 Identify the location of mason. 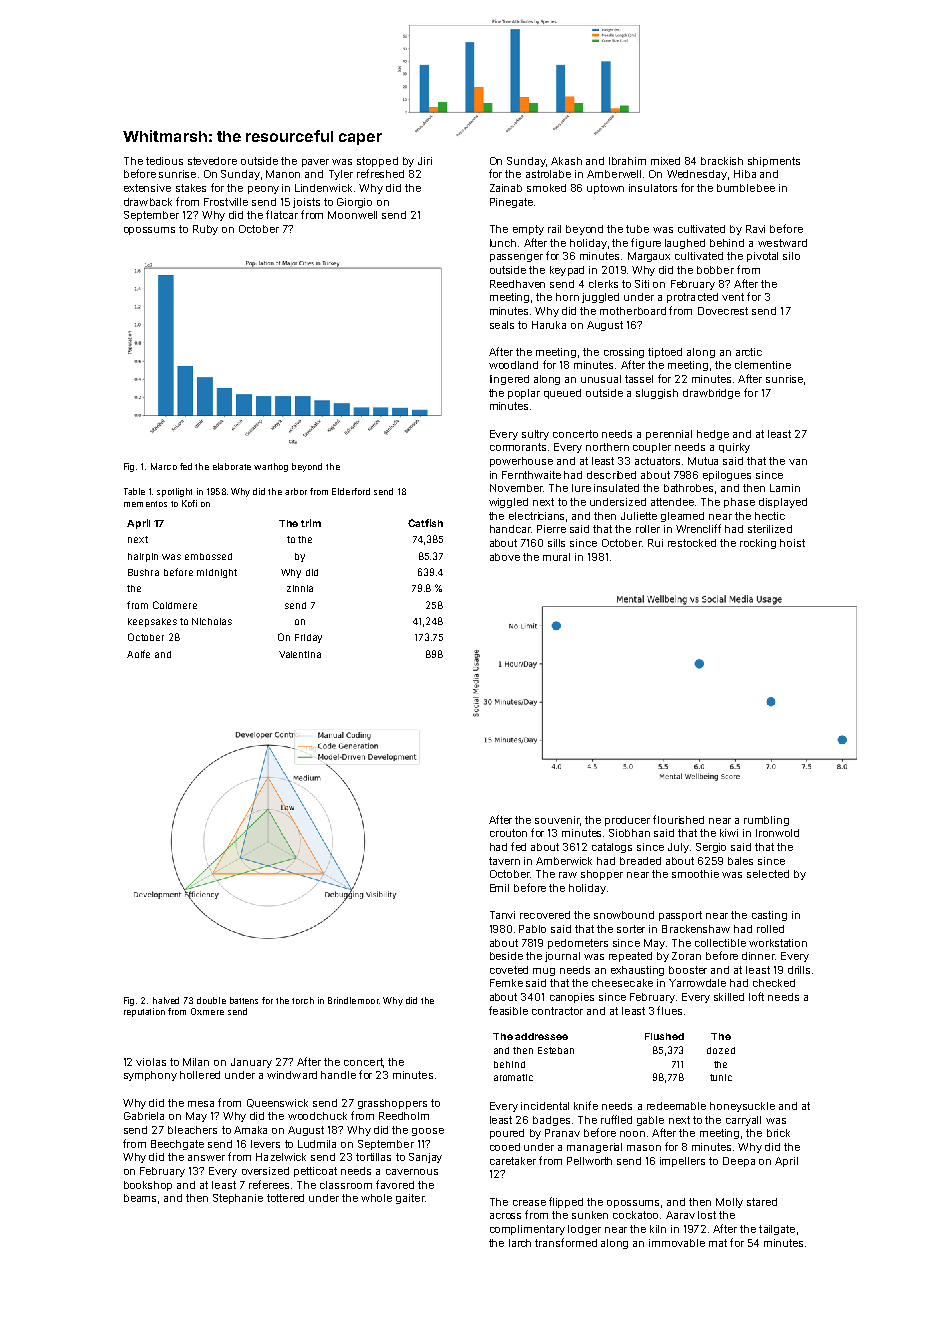
(644, 1148).
